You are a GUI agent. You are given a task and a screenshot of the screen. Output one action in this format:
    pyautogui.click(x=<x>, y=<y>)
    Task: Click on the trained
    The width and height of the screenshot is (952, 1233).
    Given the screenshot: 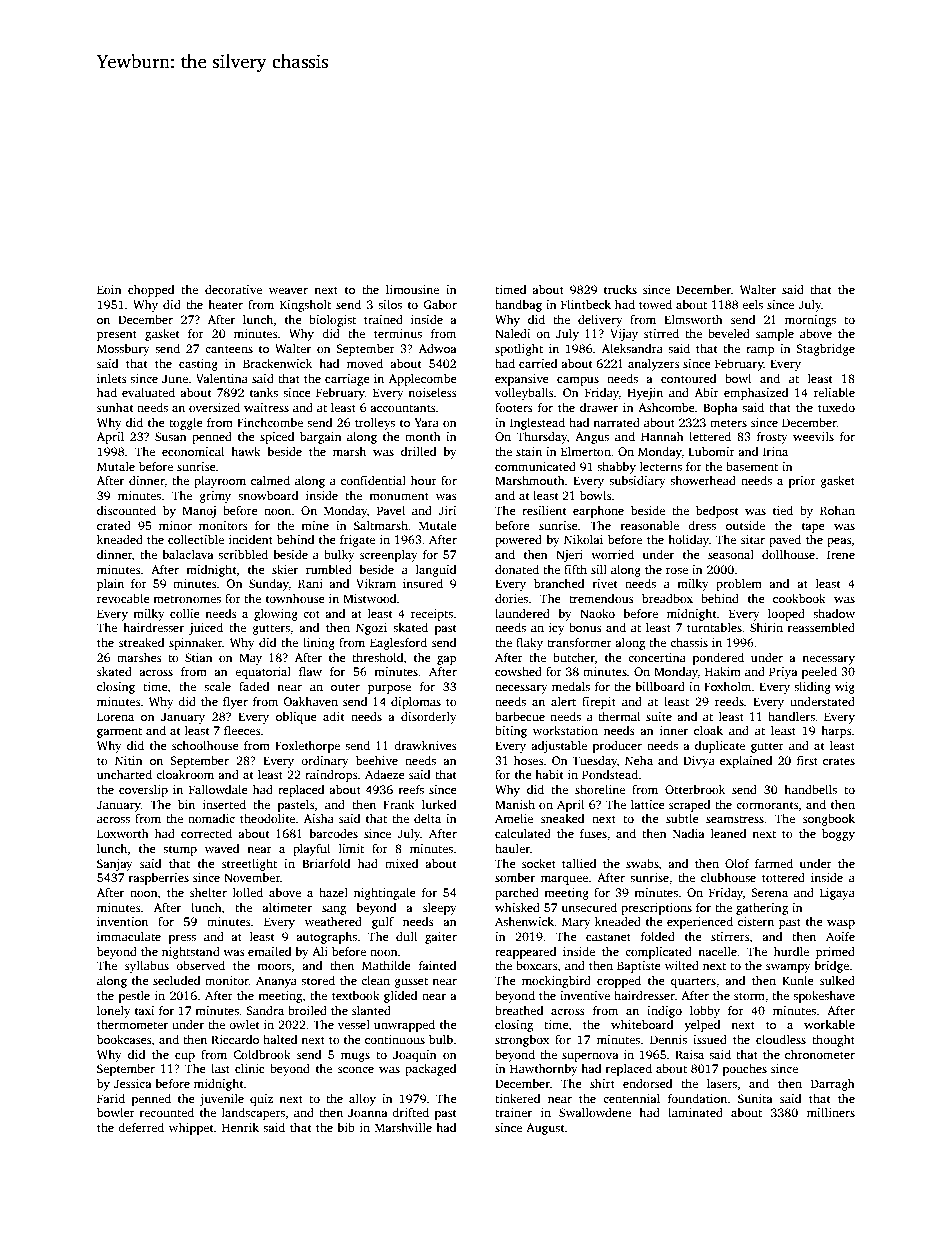 What is the action you would take?
    pyautogui.click(x=383, y=319)
